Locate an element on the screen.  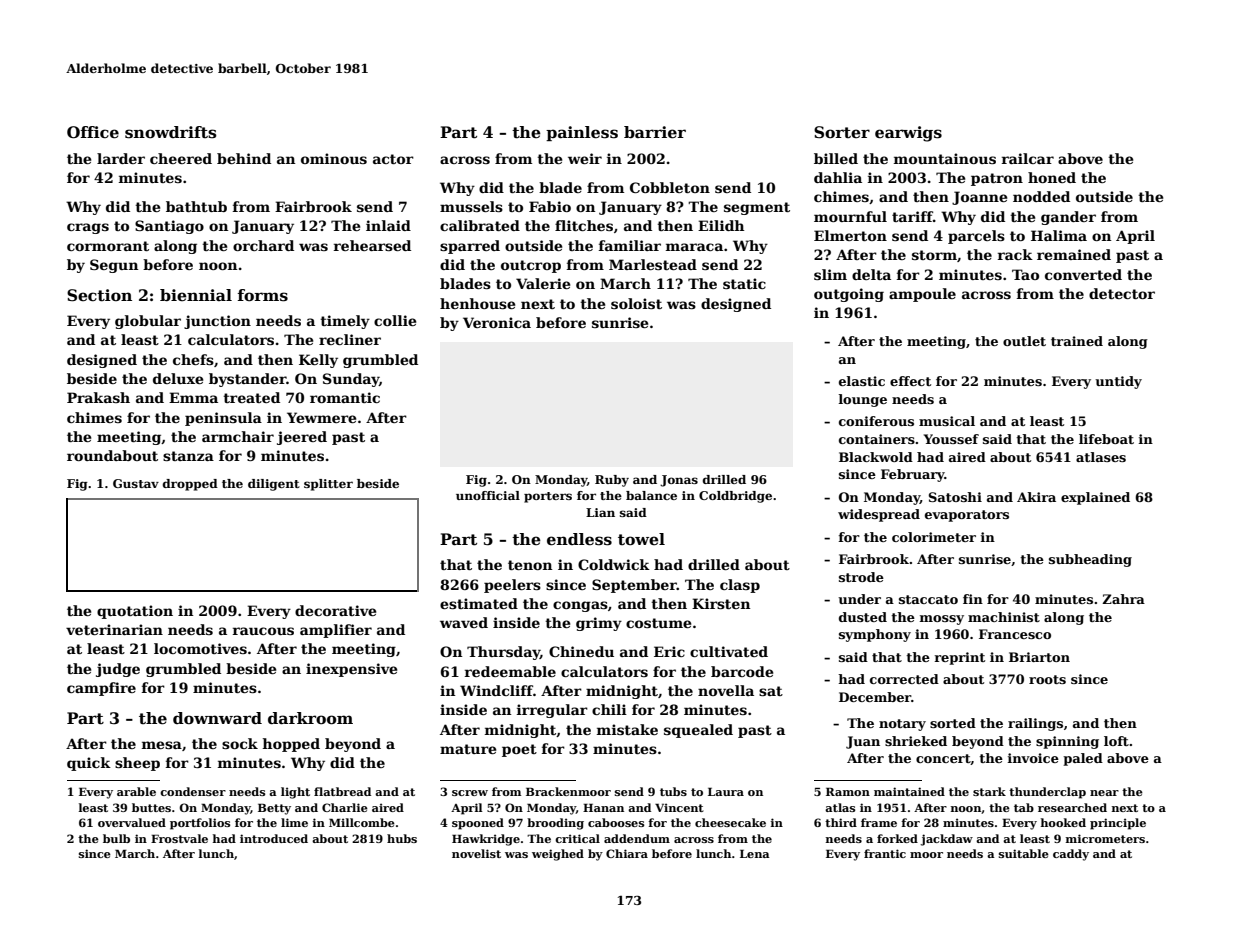
mountainous is located at coordinates (945, 158).
